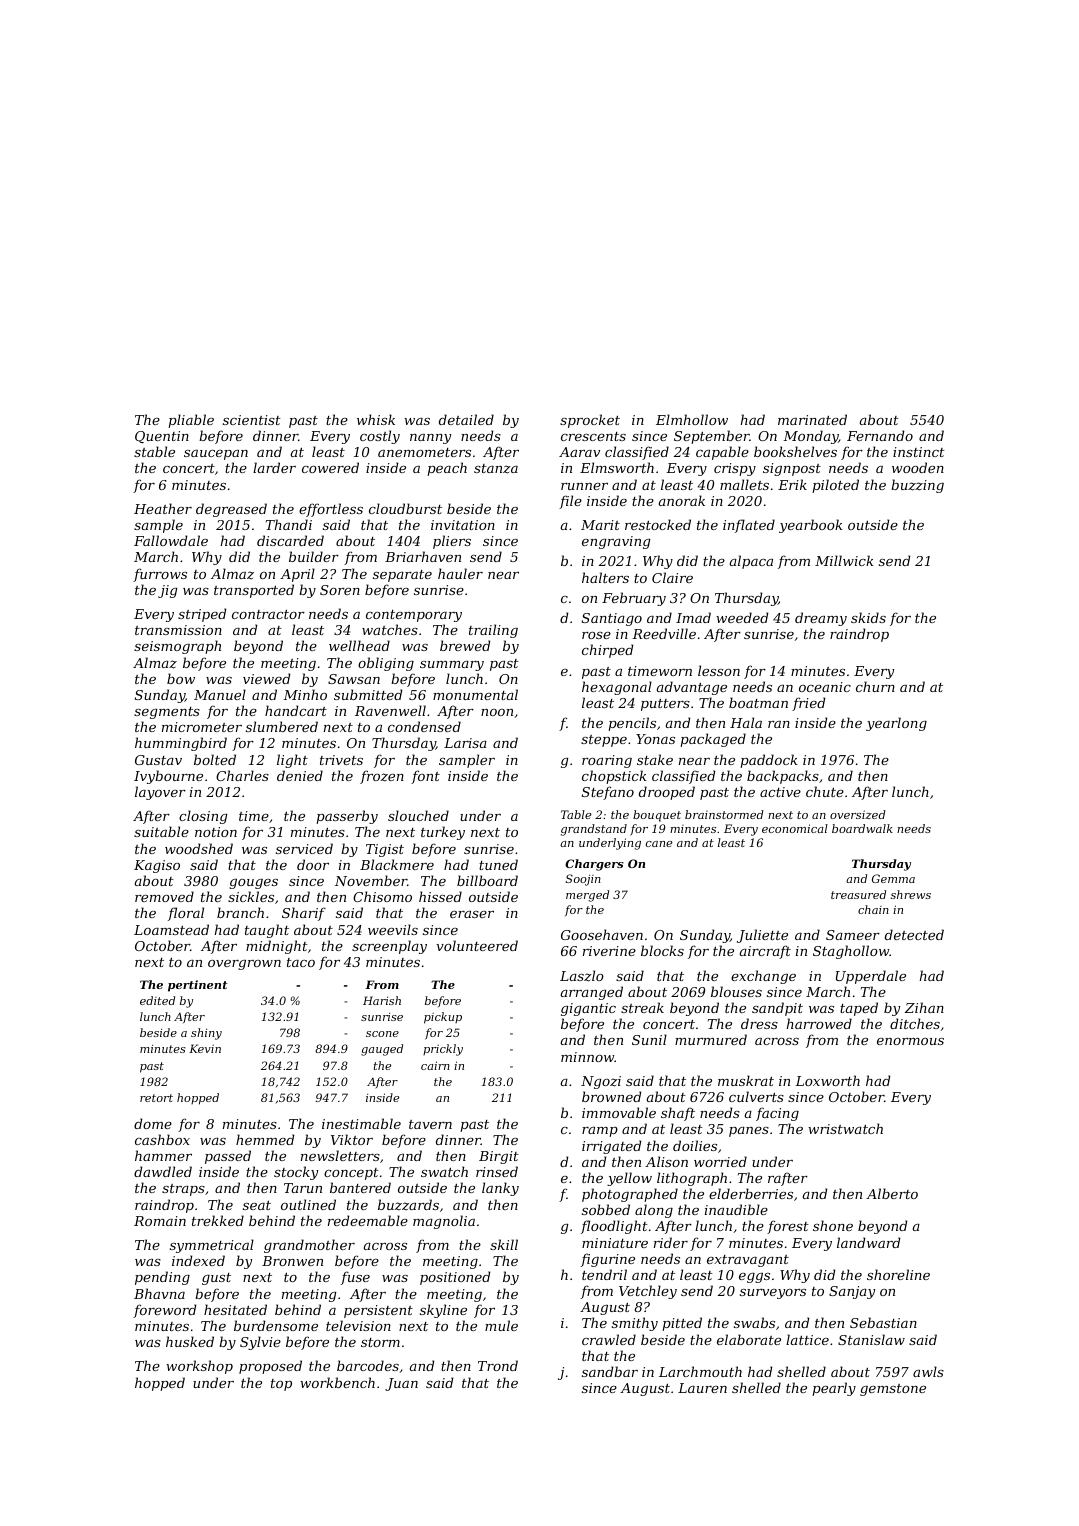 The width and height of the page is (1079, 1526). Describe the element at coordinates (205, 1048) in the page. I see `Kevin` at that location.
